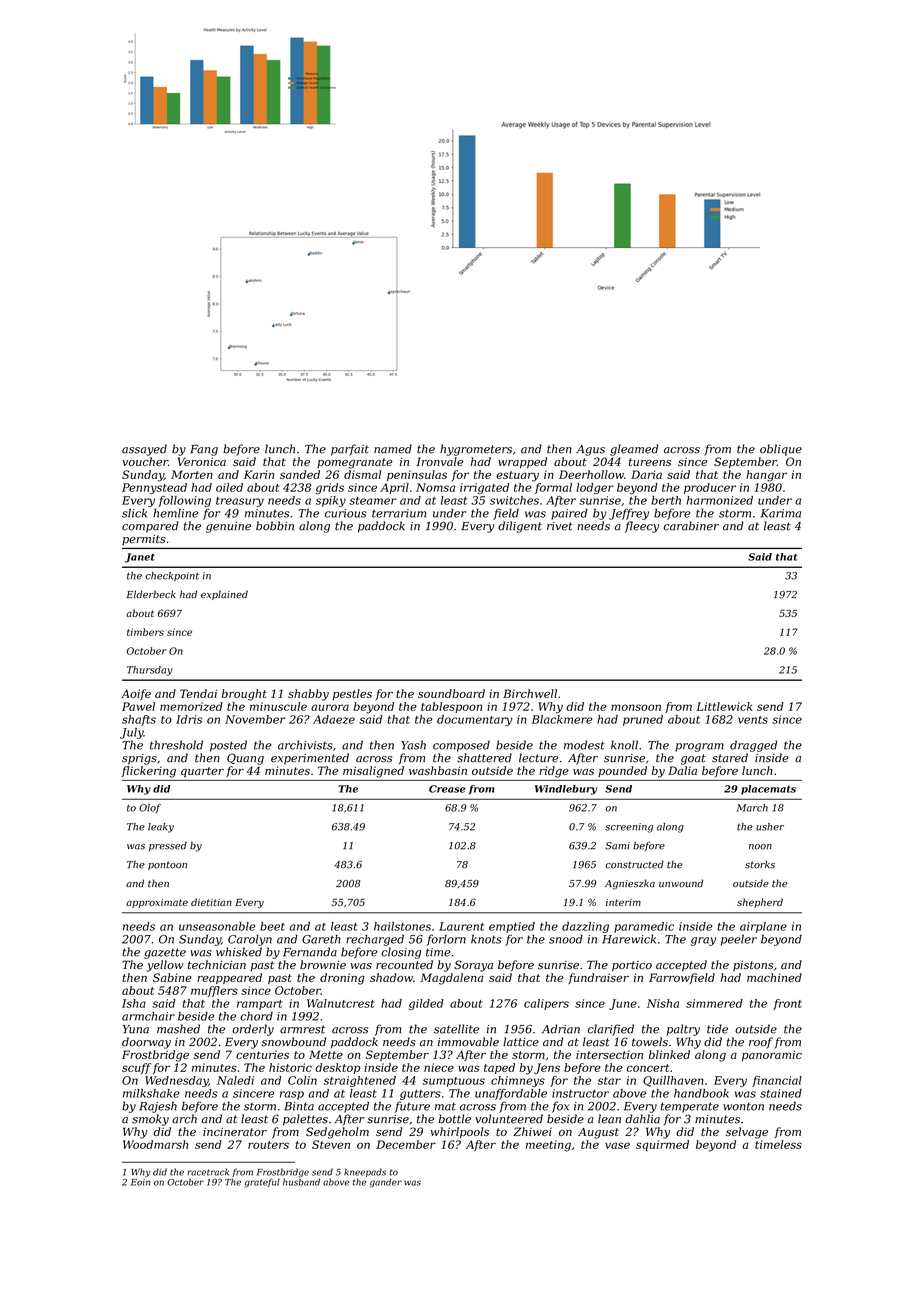 This screenshot has height=1308, width=924. I want to click on storks, so click(760, 864).
